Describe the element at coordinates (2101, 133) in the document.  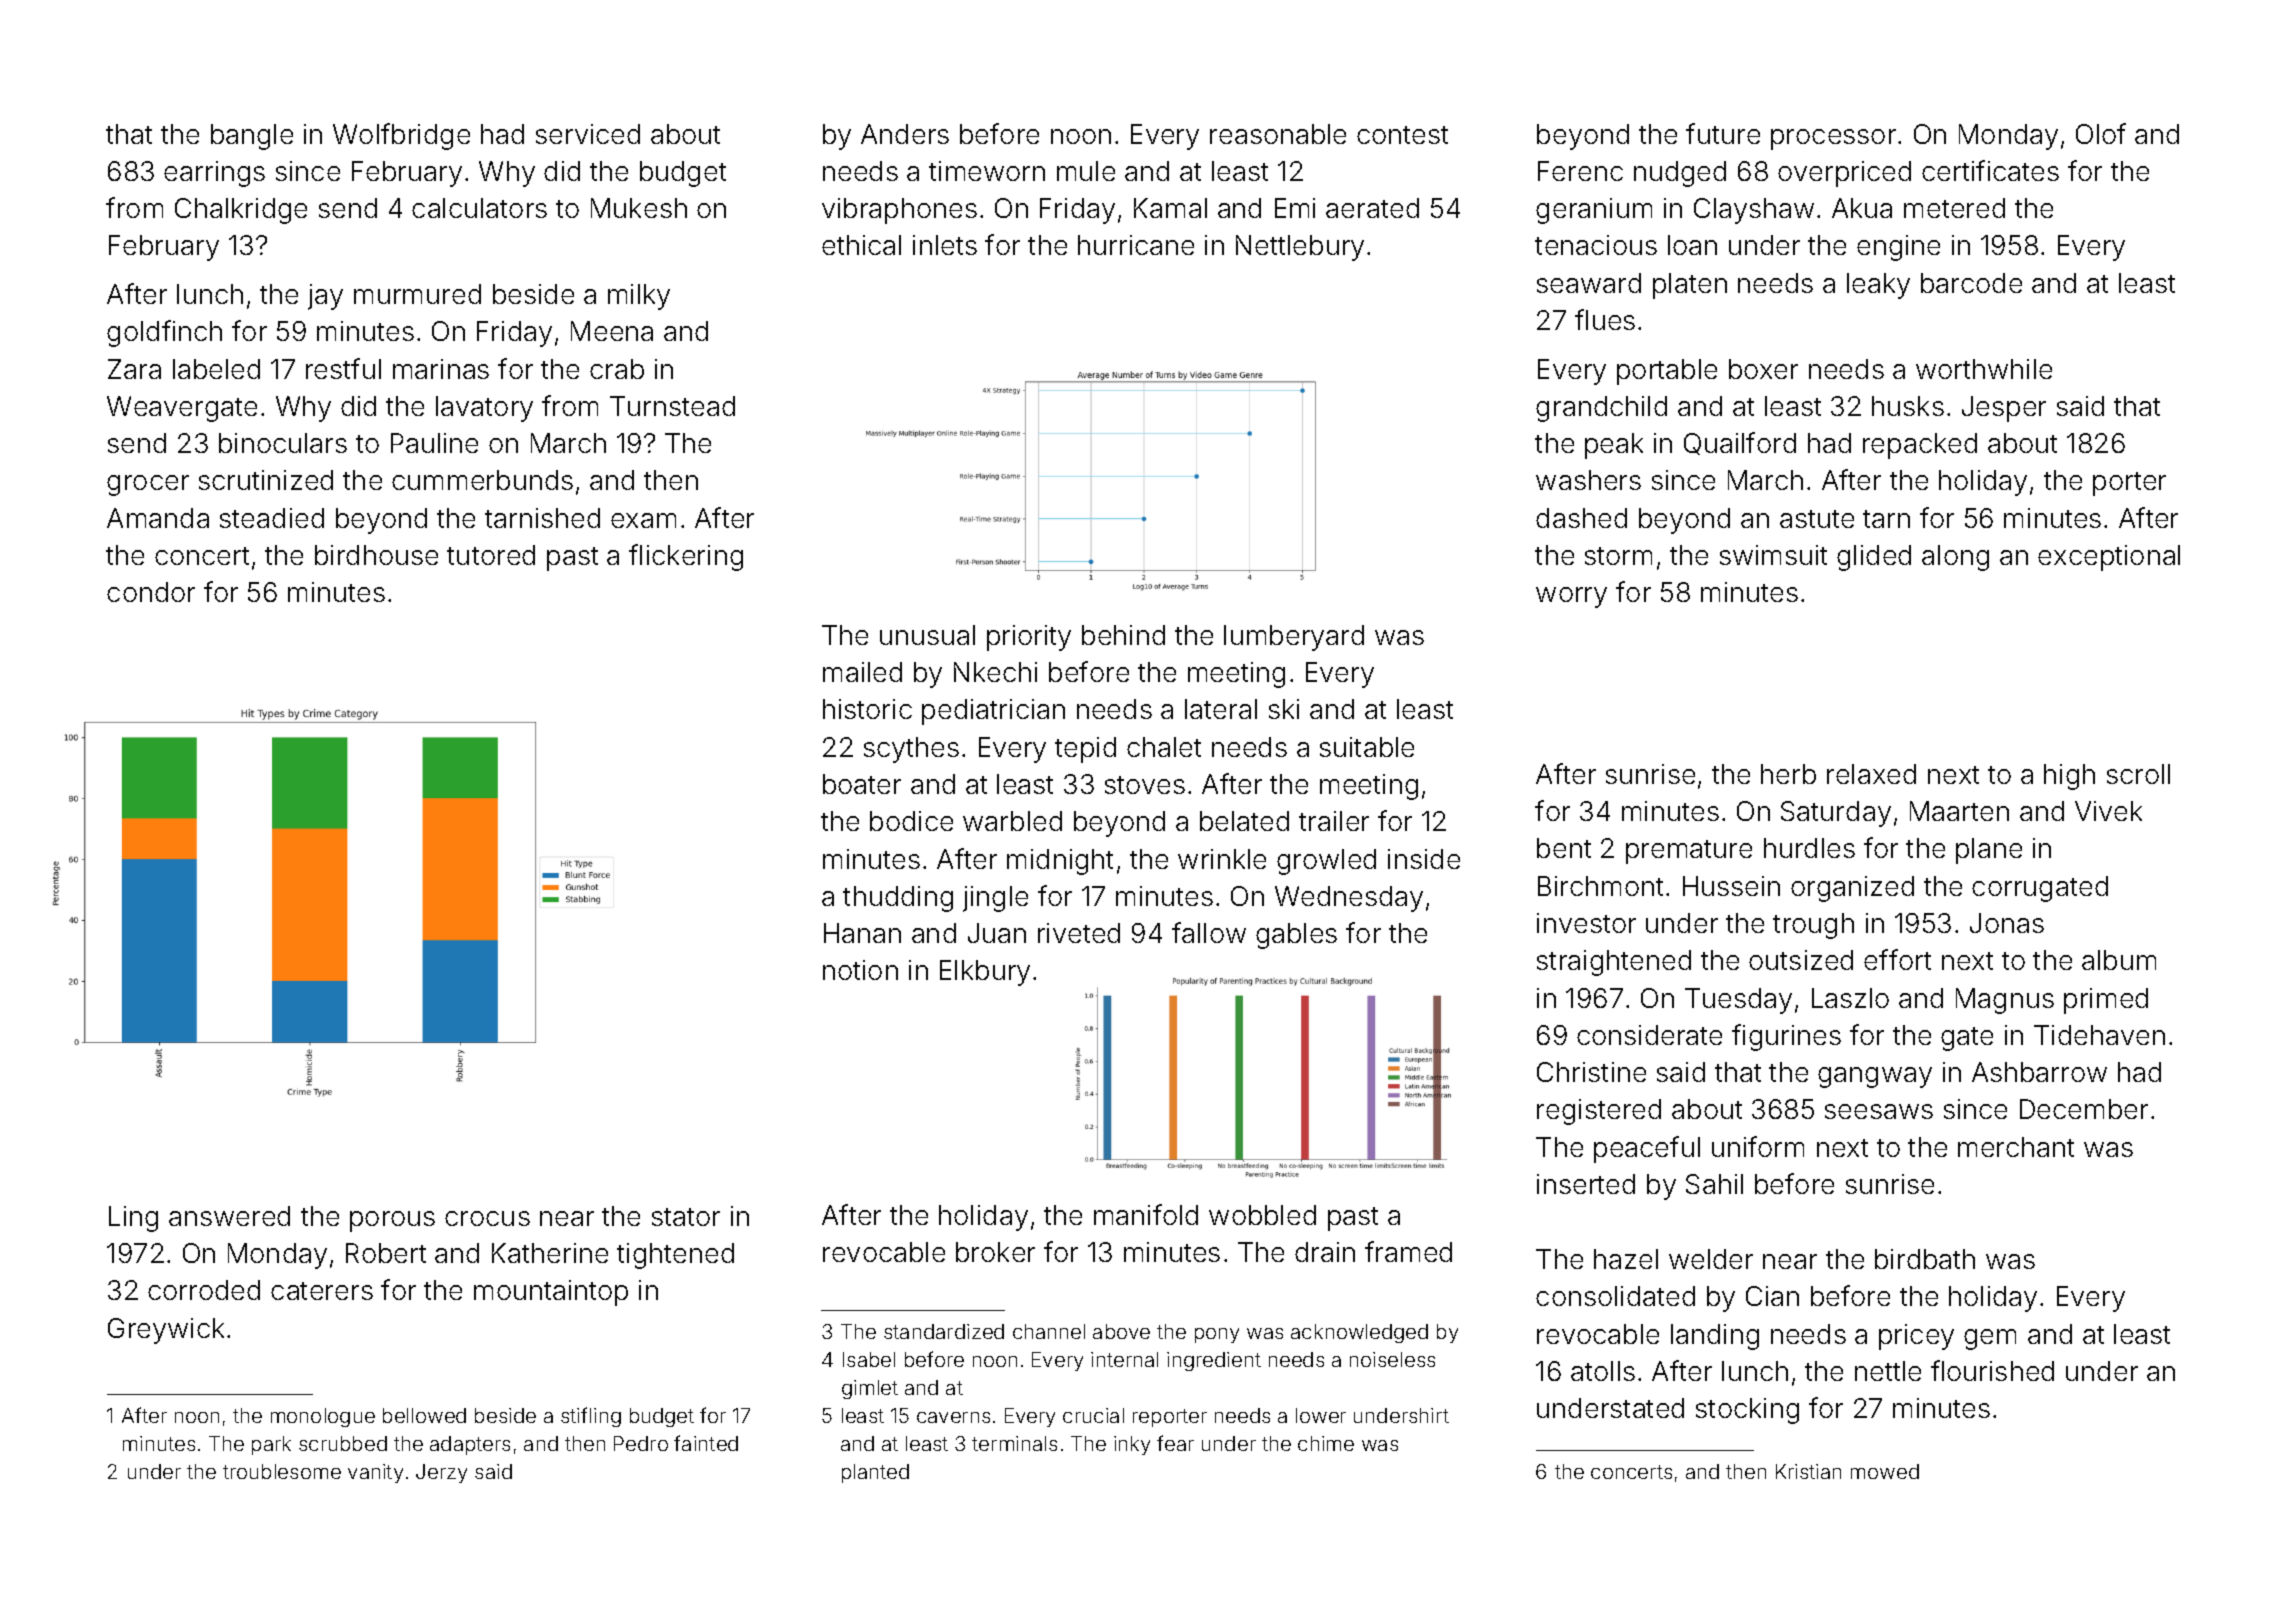
I see `Olof` at that location.
